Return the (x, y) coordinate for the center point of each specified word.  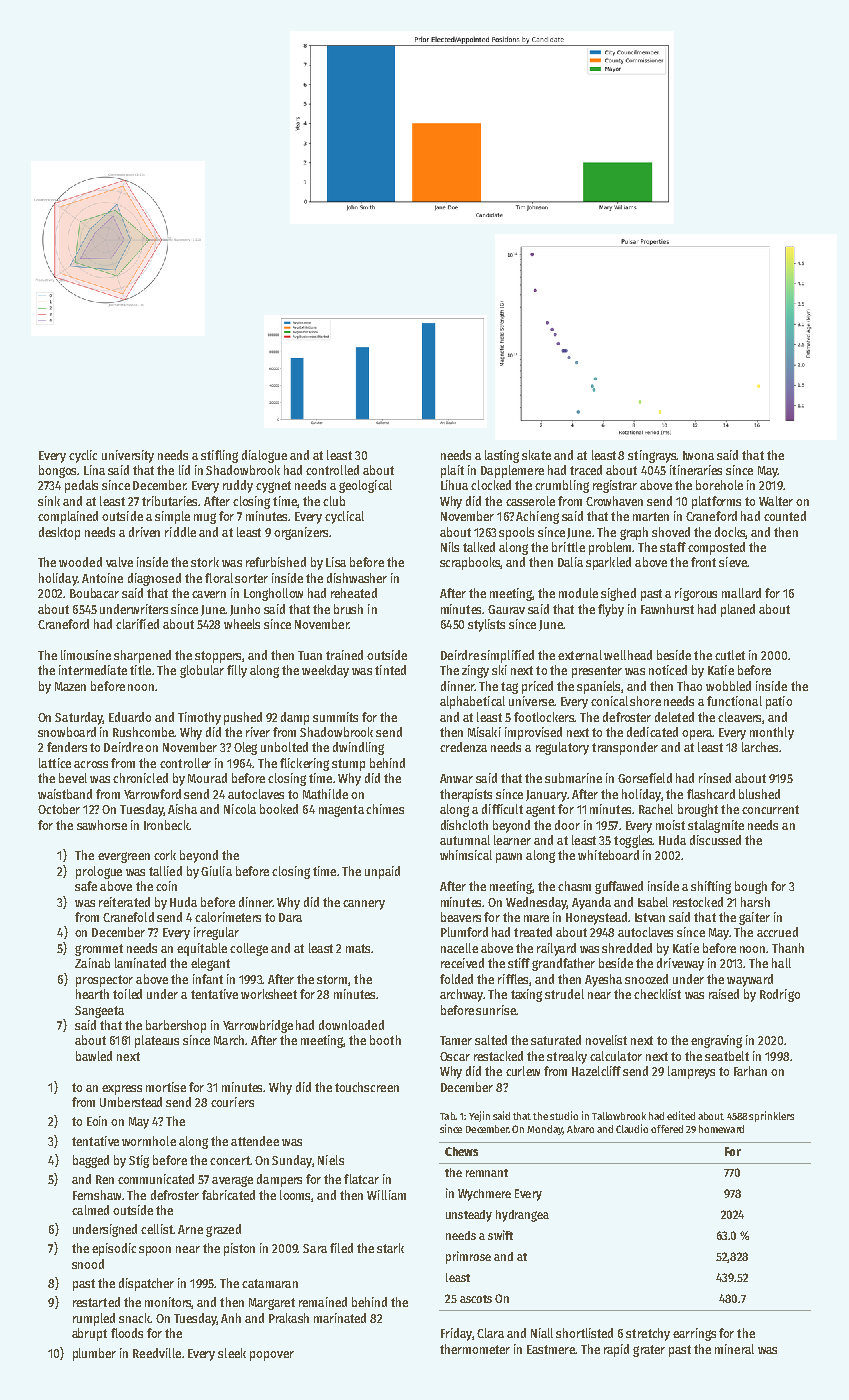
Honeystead (596, 918)
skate (536, 455)
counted (785, 516)
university (128, 456)
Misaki (484, 732)
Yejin (479, 1116)
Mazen (70, 686)
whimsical (466, 855)
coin (166, 886)
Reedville (157, 1353)
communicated (156, 1179)
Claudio (632, 1128)
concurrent (770, 809)
